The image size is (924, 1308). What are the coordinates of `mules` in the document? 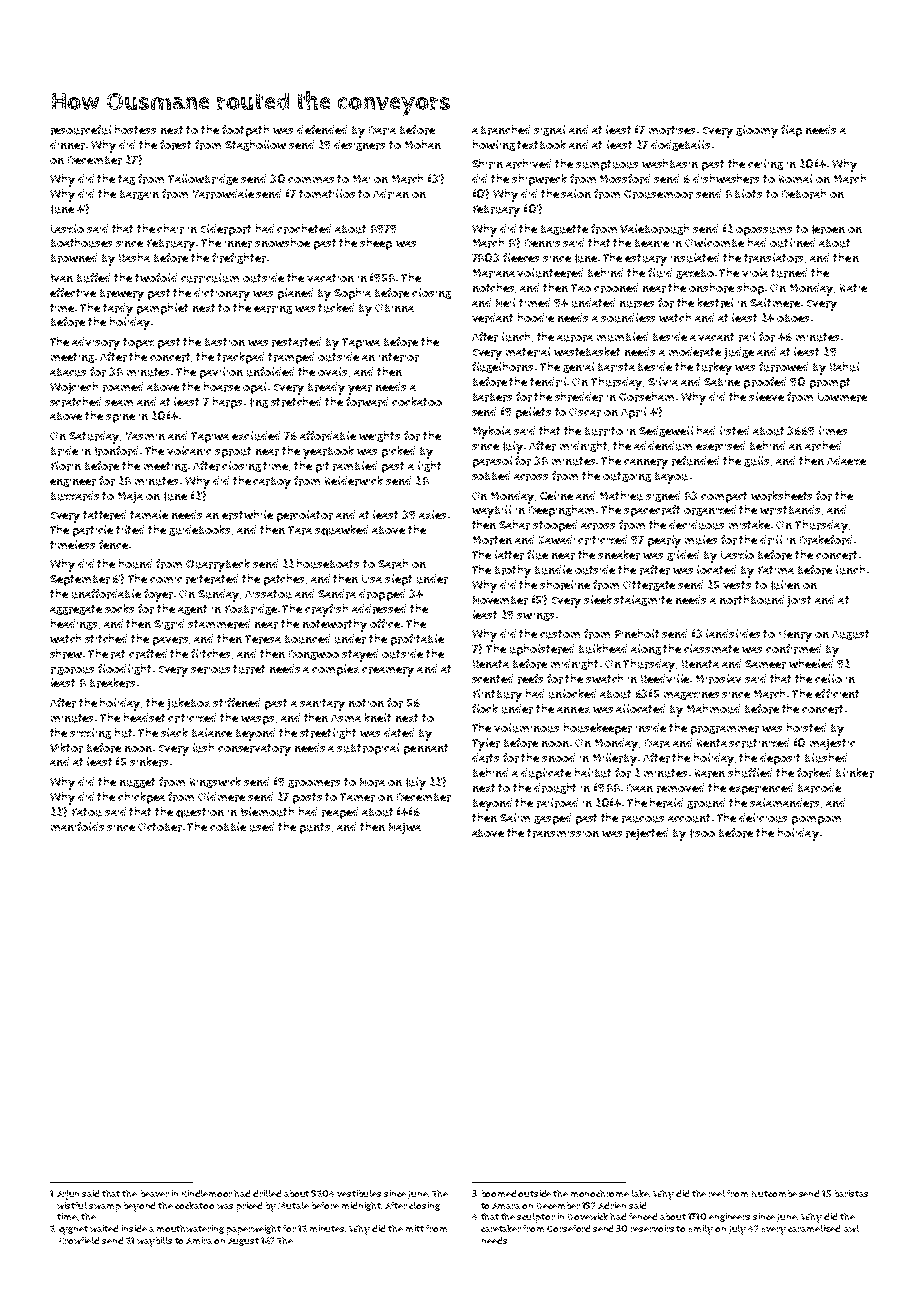 It's located at (701, 540).
